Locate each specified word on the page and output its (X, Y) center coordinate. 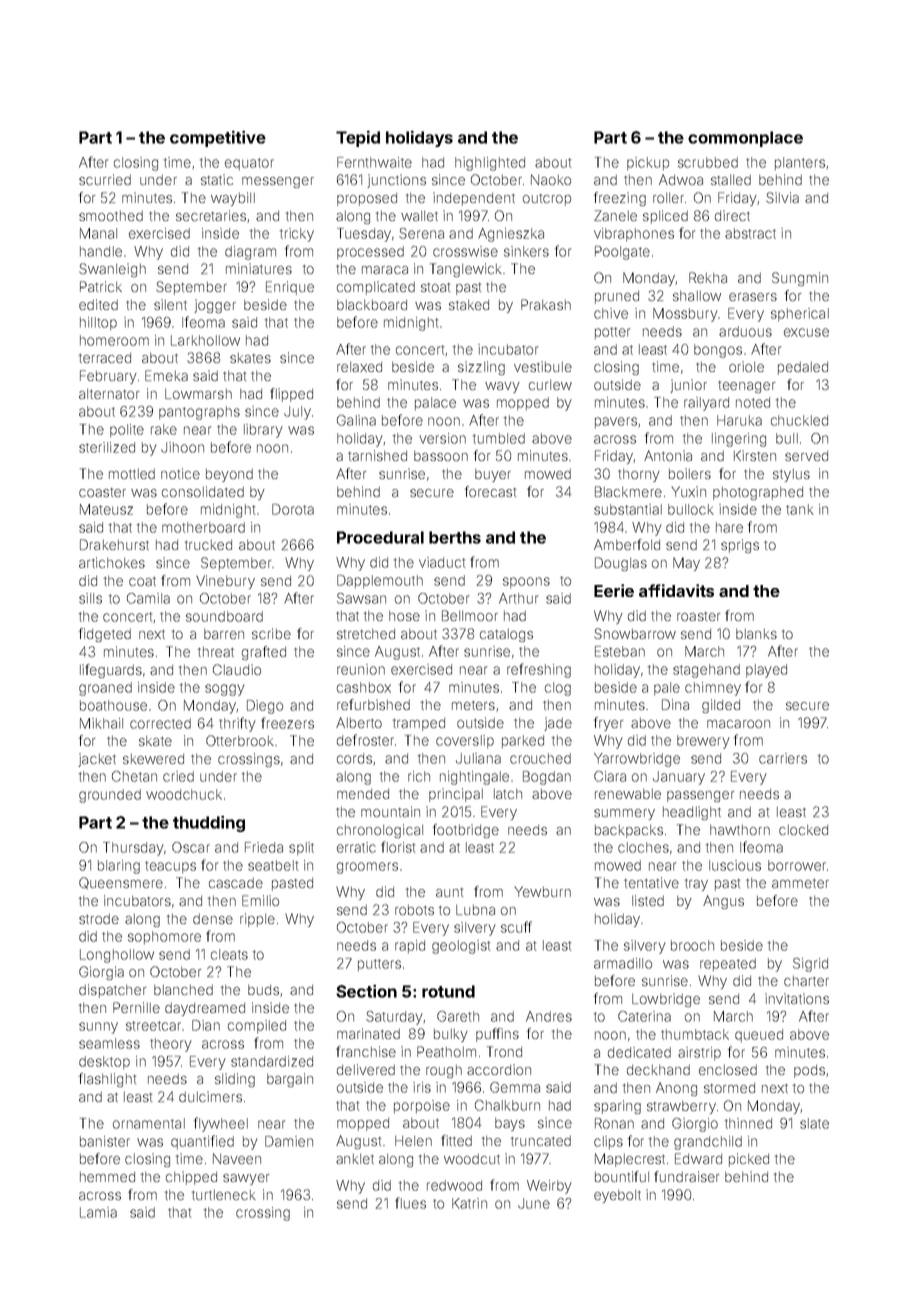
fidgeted (105, 635)
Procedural (380, 537)
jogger (215, 306)
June (534, 1203)
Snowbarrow (635, 633)
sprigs (740, 546)
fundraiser (686, 1176)
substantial (628, 509)
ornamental (149, 1123)
